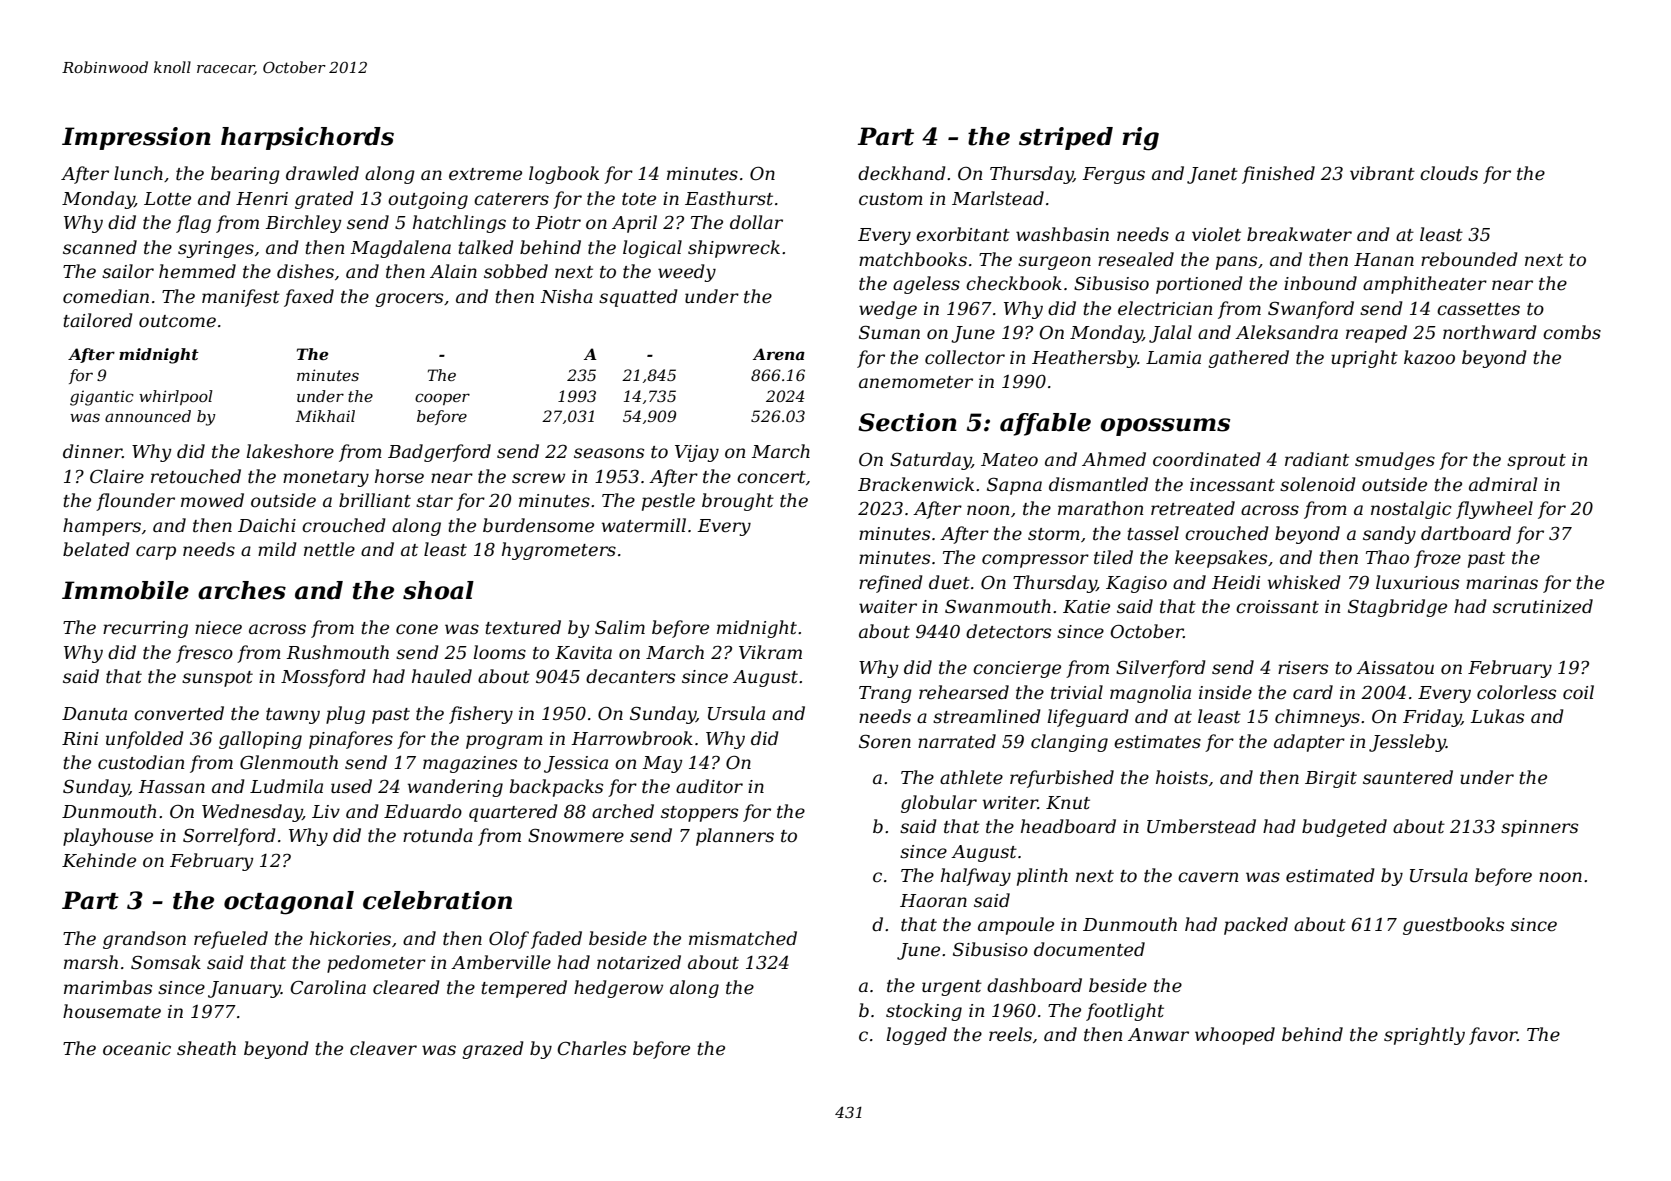 The width and height of the screenshot is (1671, 1181). Describe the element at coordinates (1212, 175) in the screenshot. I see `Janet` at that location.
